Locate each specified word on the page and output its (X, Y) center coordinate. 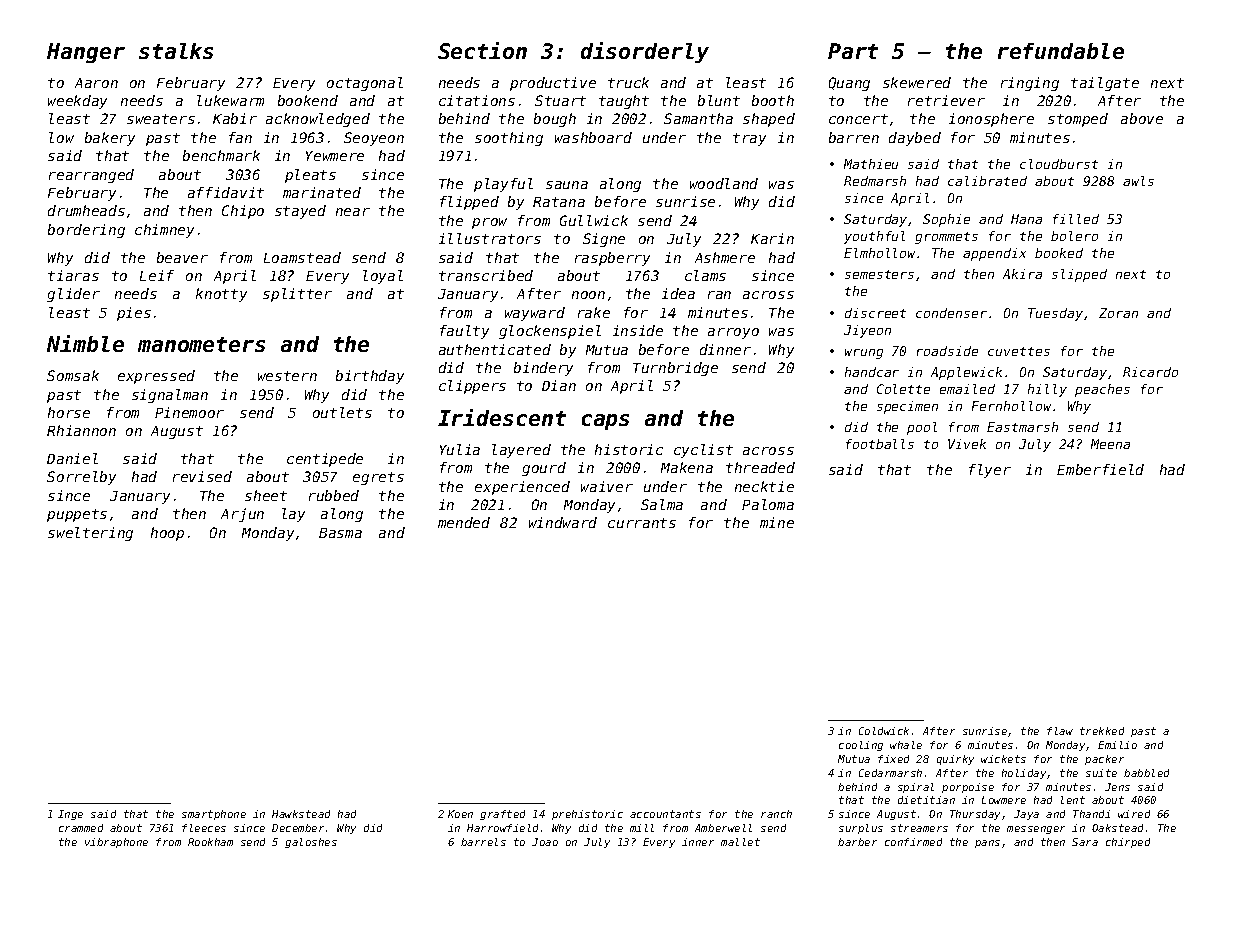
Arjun (242, 515)
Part (853, 51)
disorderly (645, 52)
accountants (665, 814)
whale (906, 745)
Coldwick (884, 731)
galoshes (311, 843)
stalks (176, 51)
